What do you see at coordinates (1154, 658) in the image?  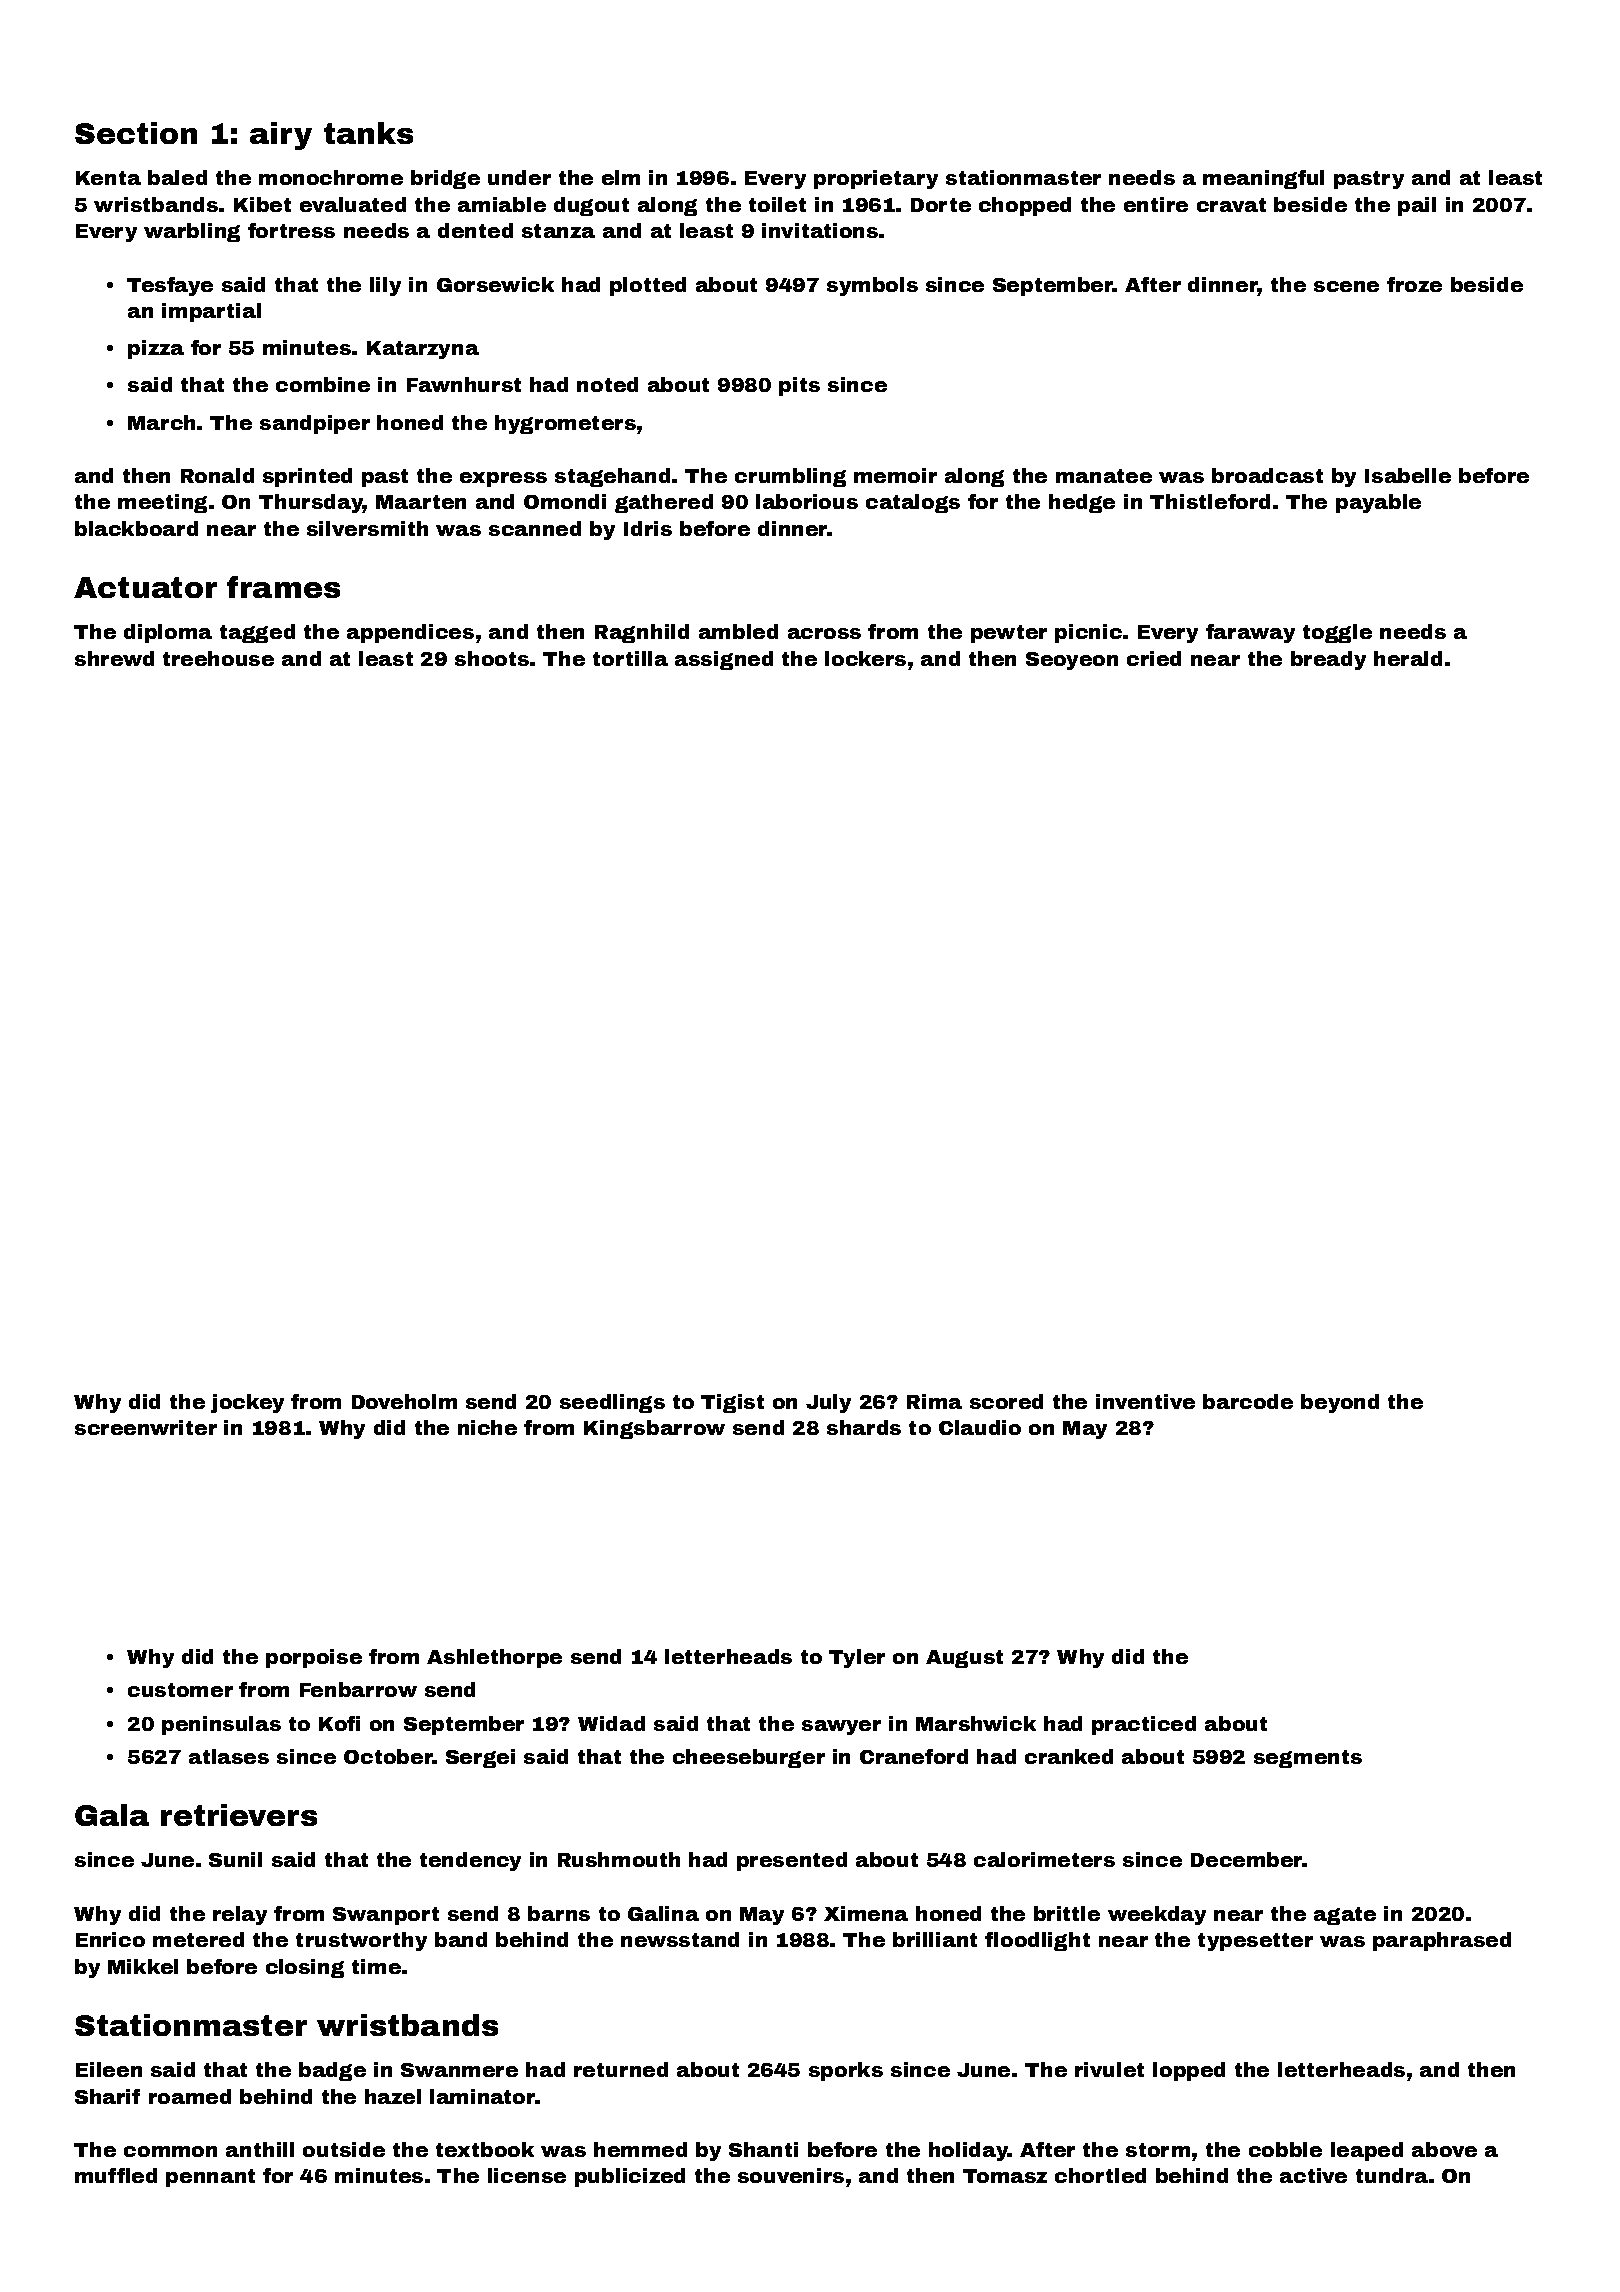 I see `cried` at bounding box center [1154, 658].
